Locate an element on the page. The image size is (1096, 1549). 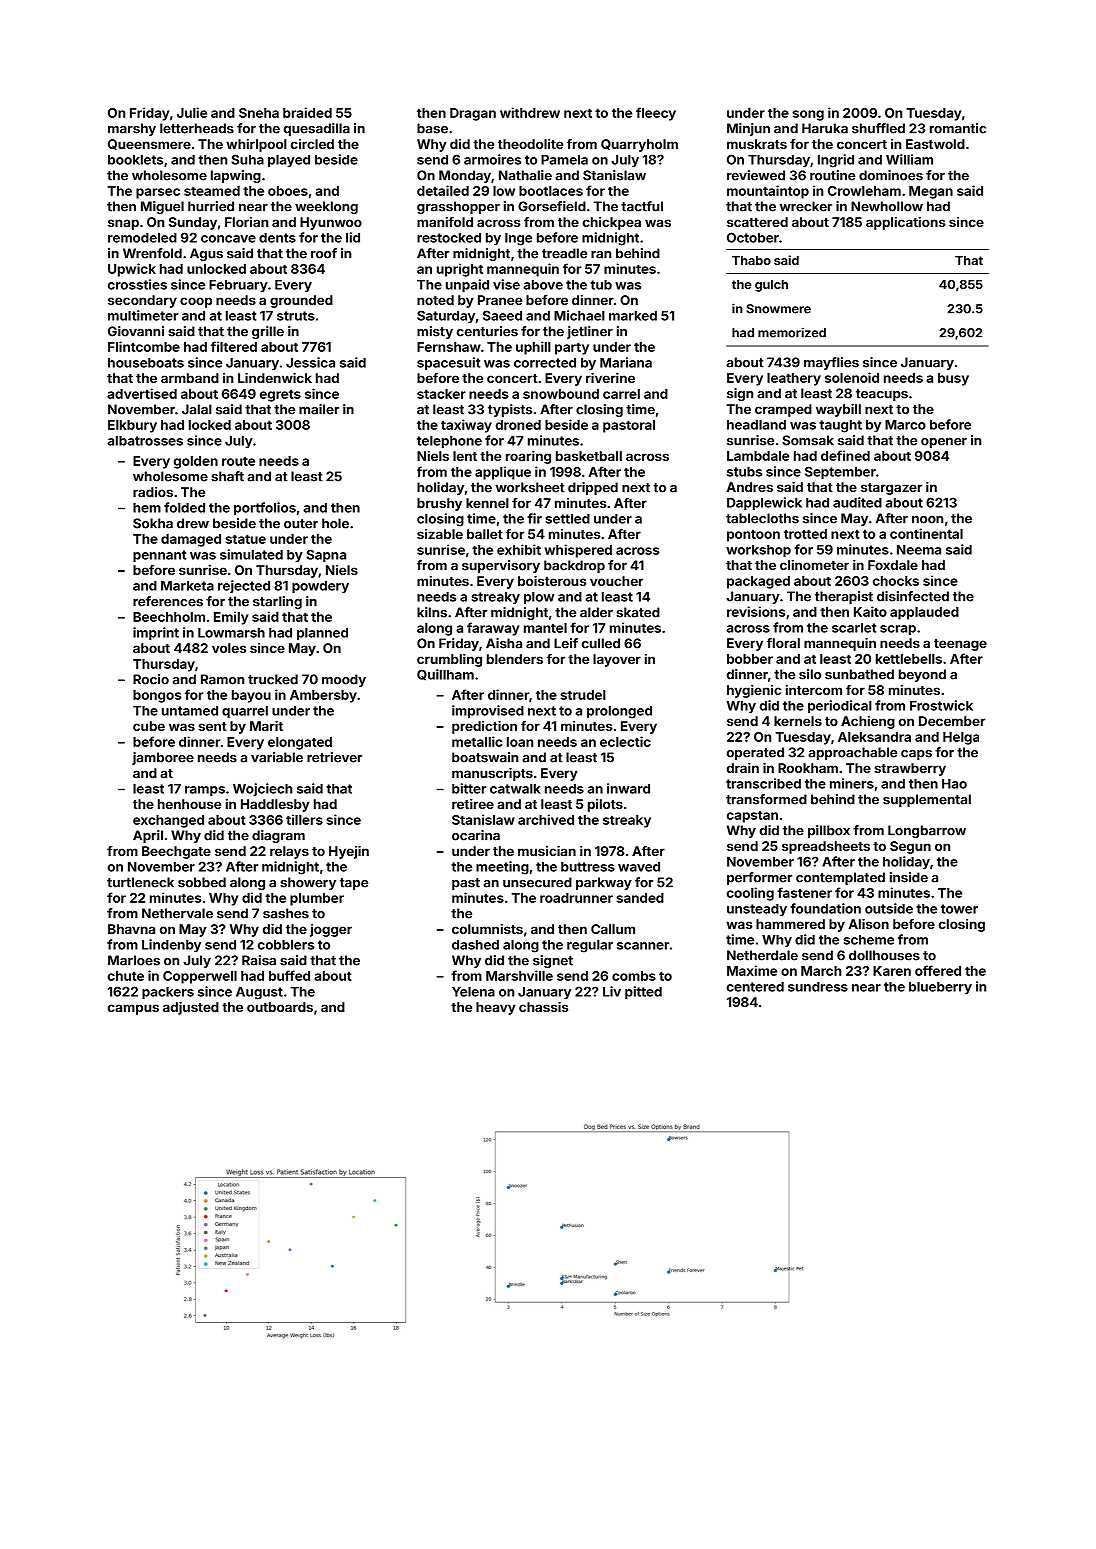
prediction is located at coordinates (484, 727).
